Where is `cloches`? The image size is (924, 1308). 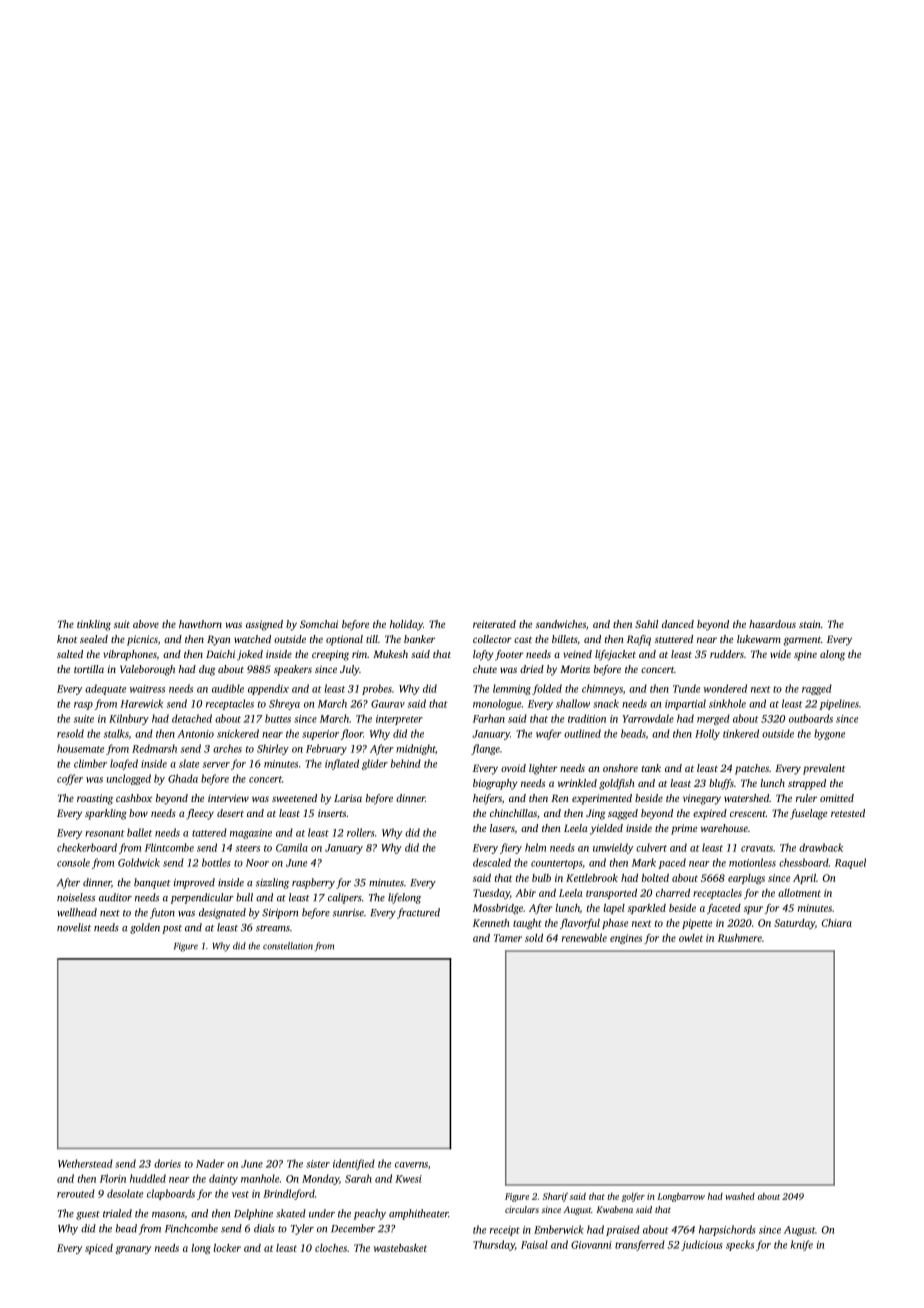 cloches is located at coordinates (331, 1248).
